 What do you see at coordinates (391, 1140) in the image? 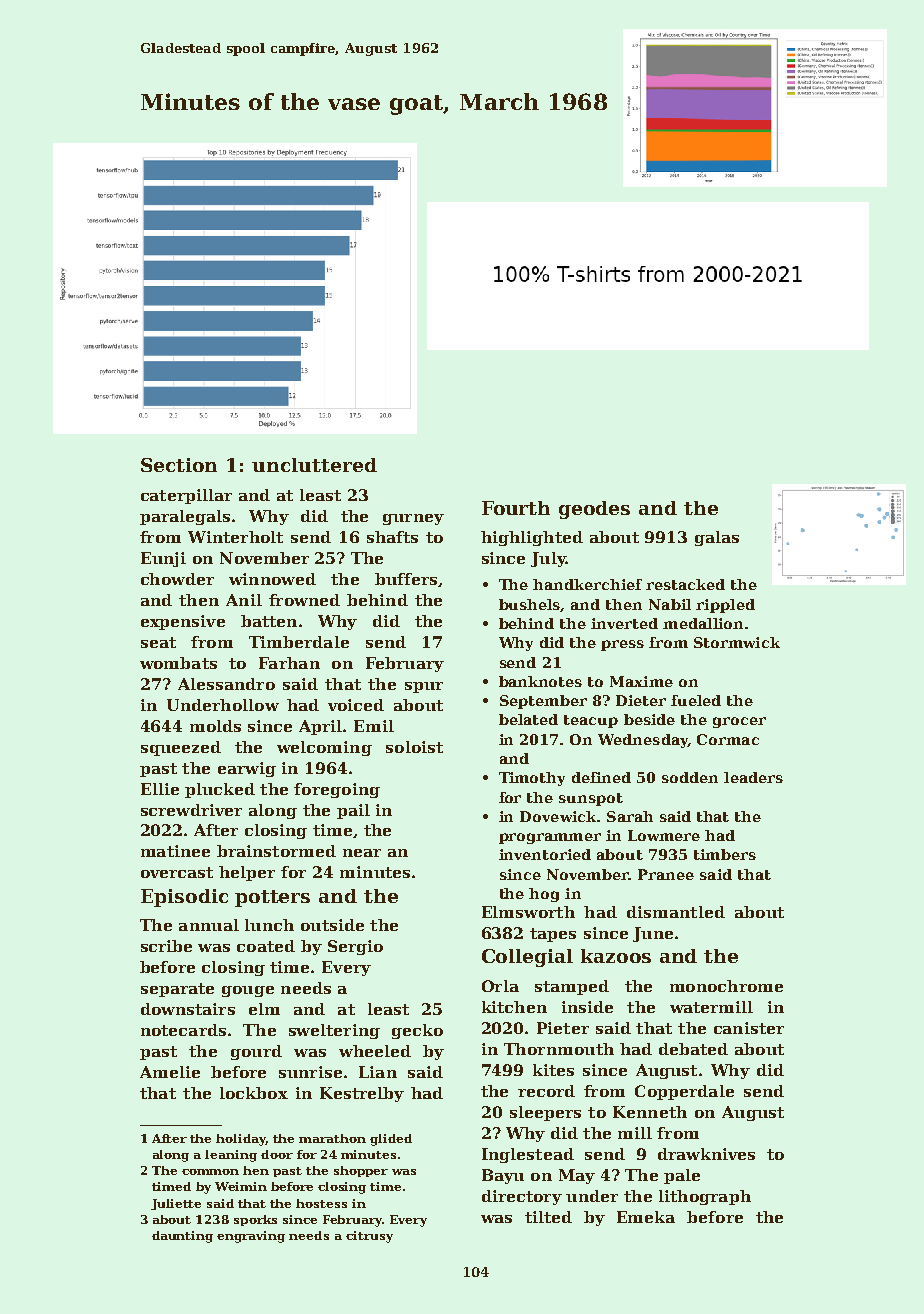
I see `glided` at bounding box center [391, 1140].
